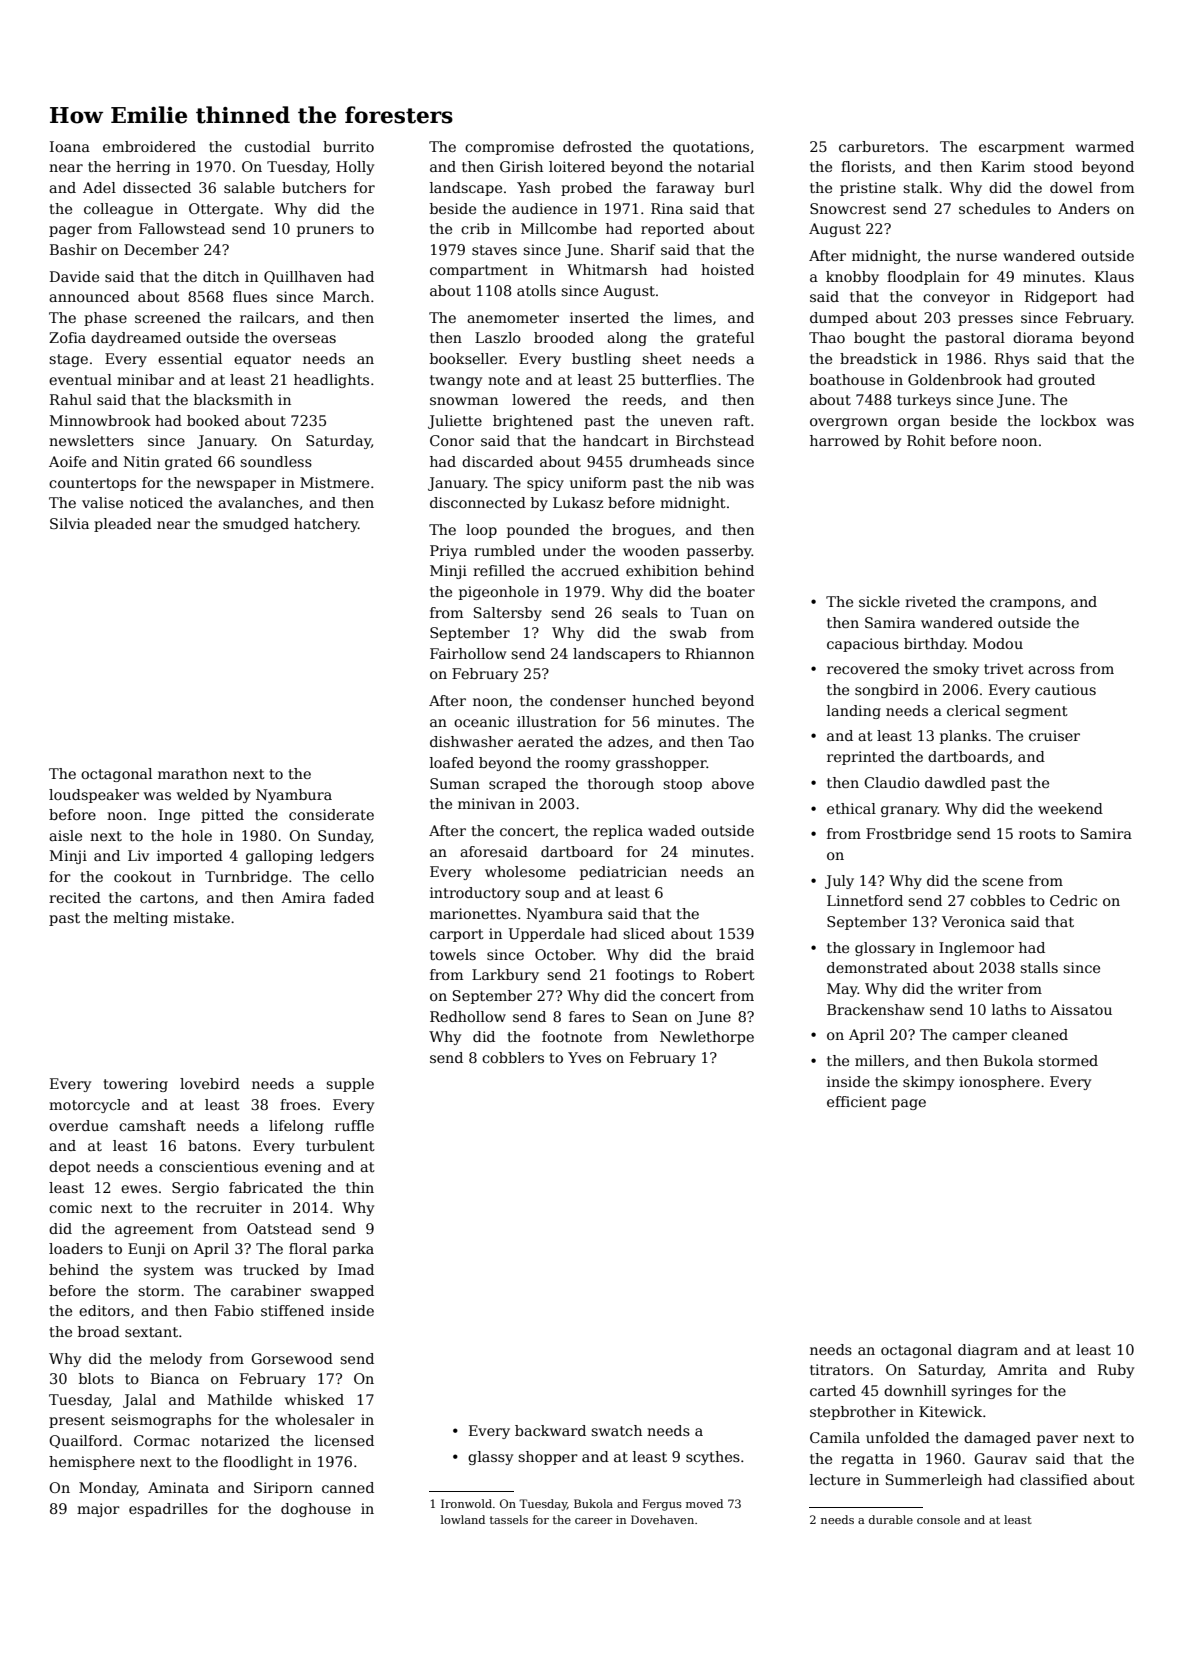 The image size is (1184, 1674). What do you see at coordinates (279, 1228) in the page?
I see `Oatstead` at bounding box center [279, 1228].
